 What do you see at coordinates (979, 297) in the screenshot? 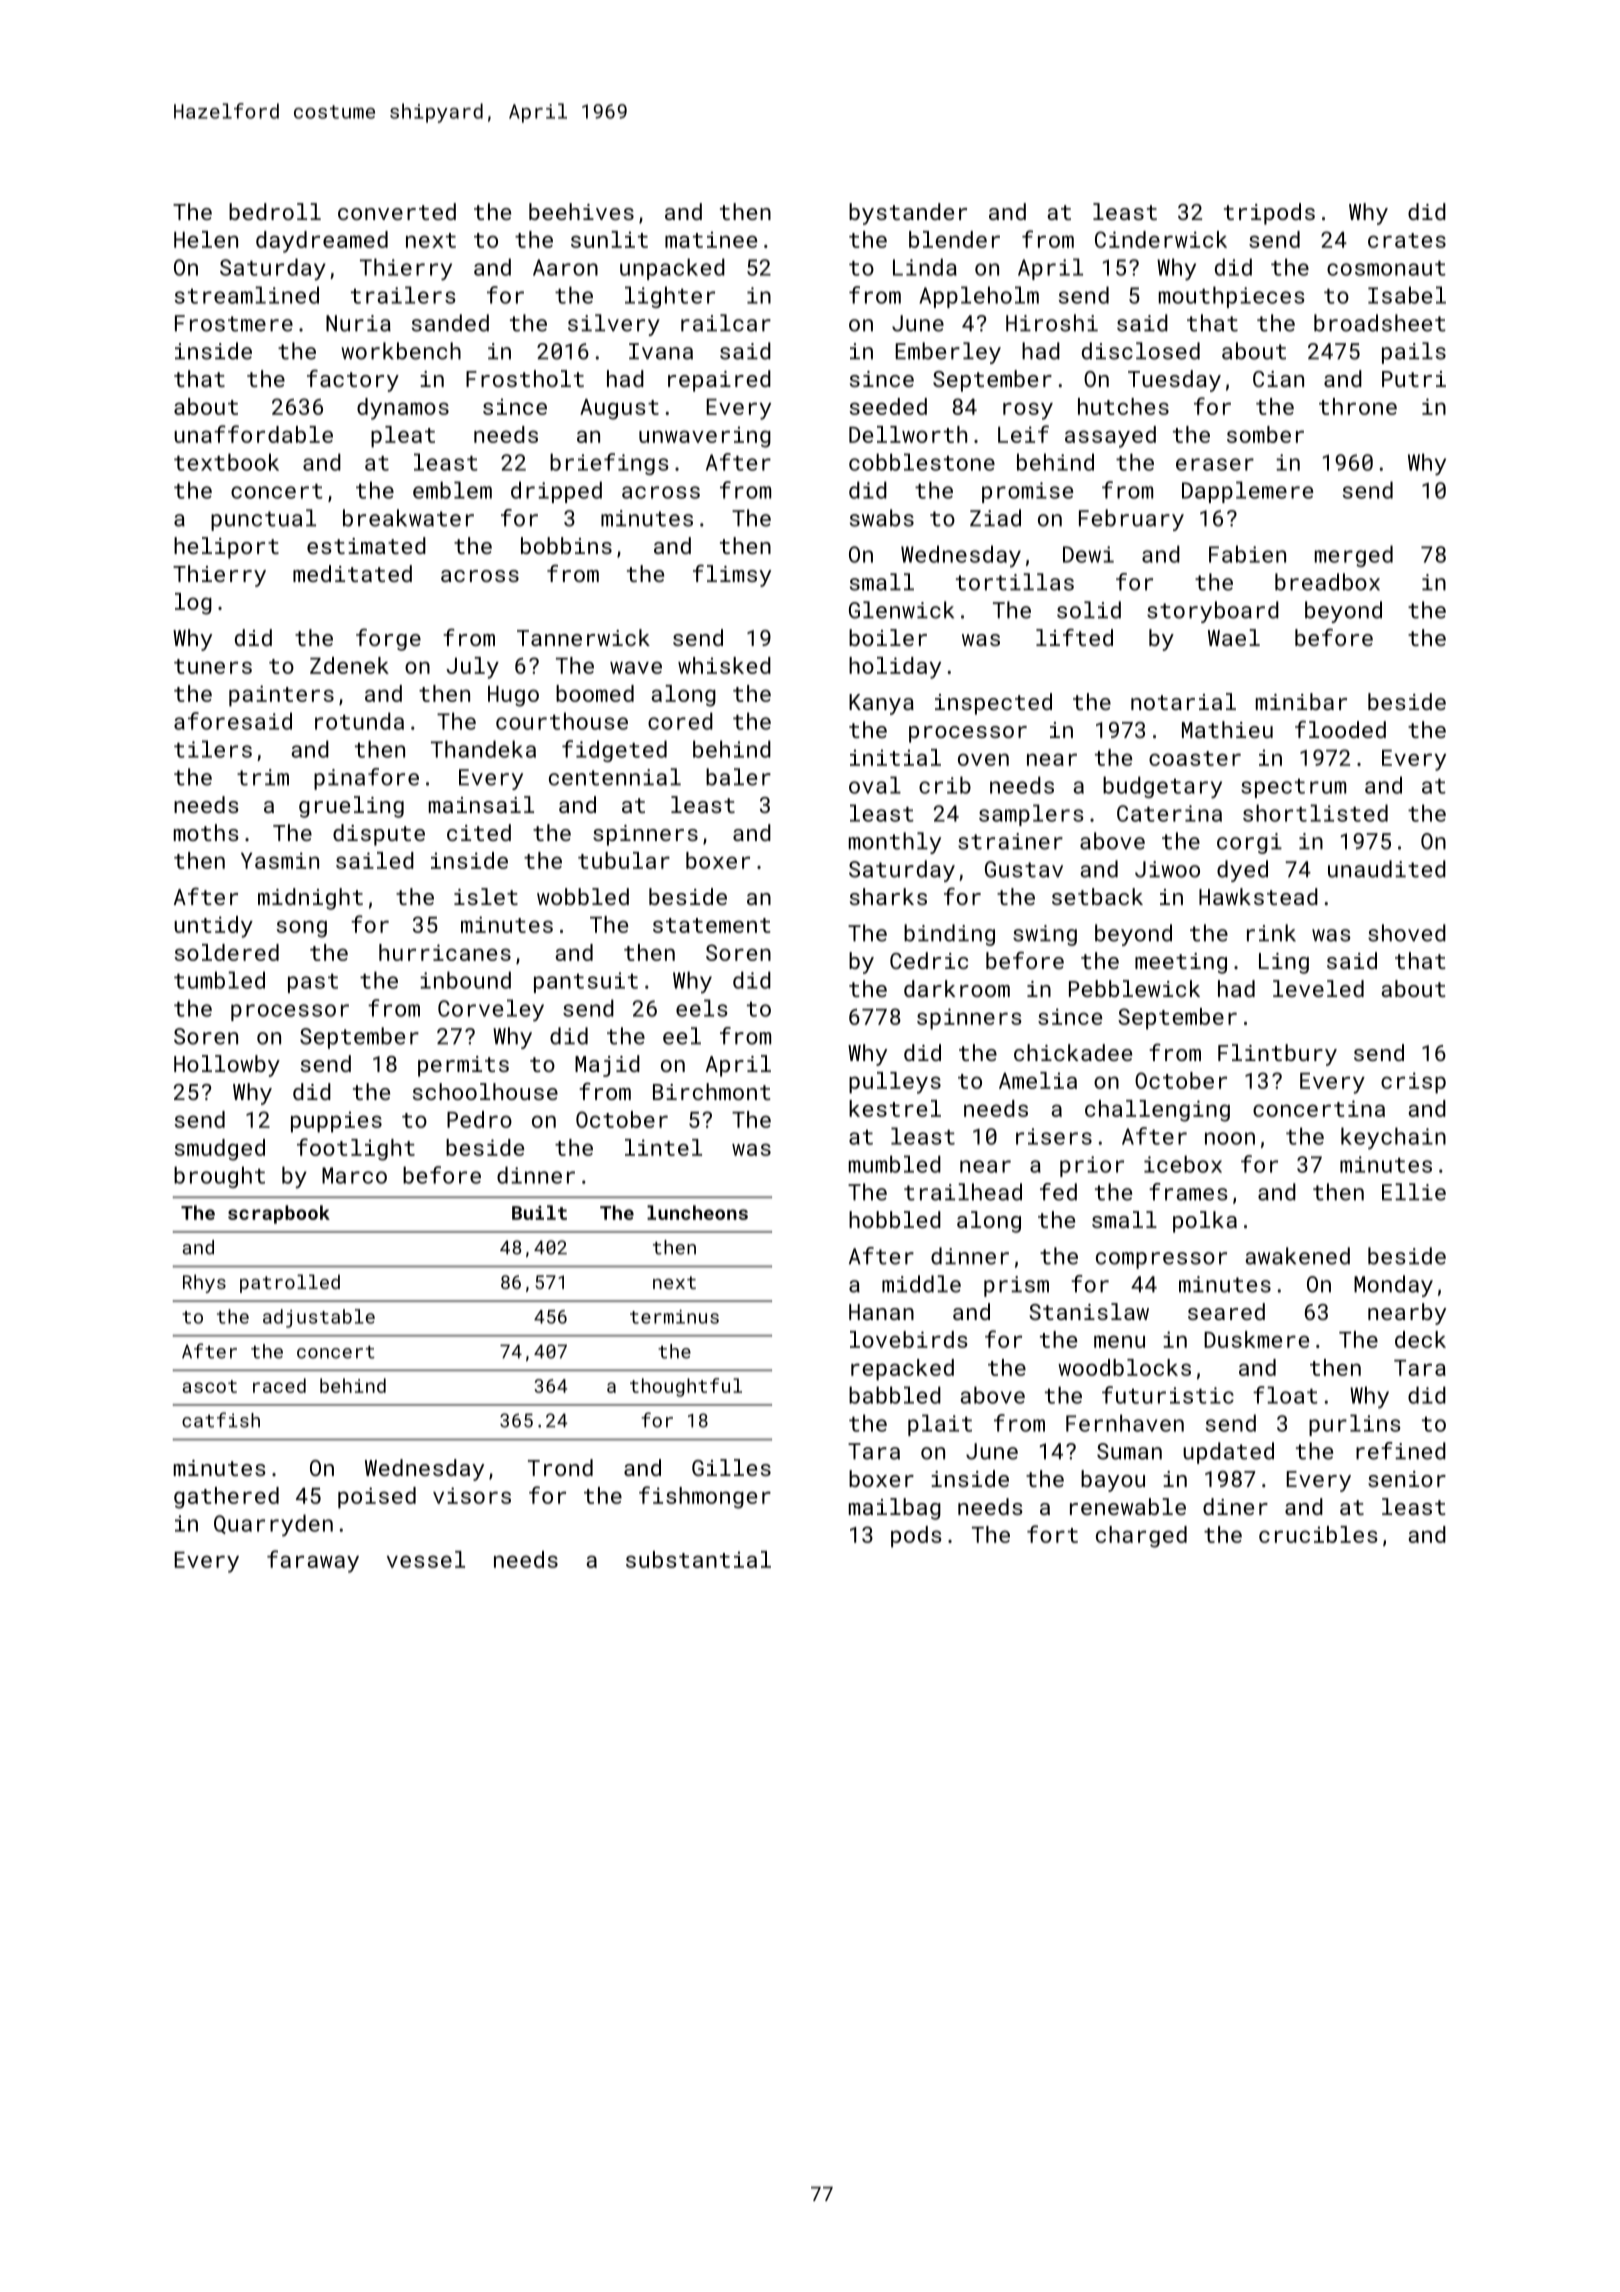
I see `Appleholm` at bounding box center [979, 297].
